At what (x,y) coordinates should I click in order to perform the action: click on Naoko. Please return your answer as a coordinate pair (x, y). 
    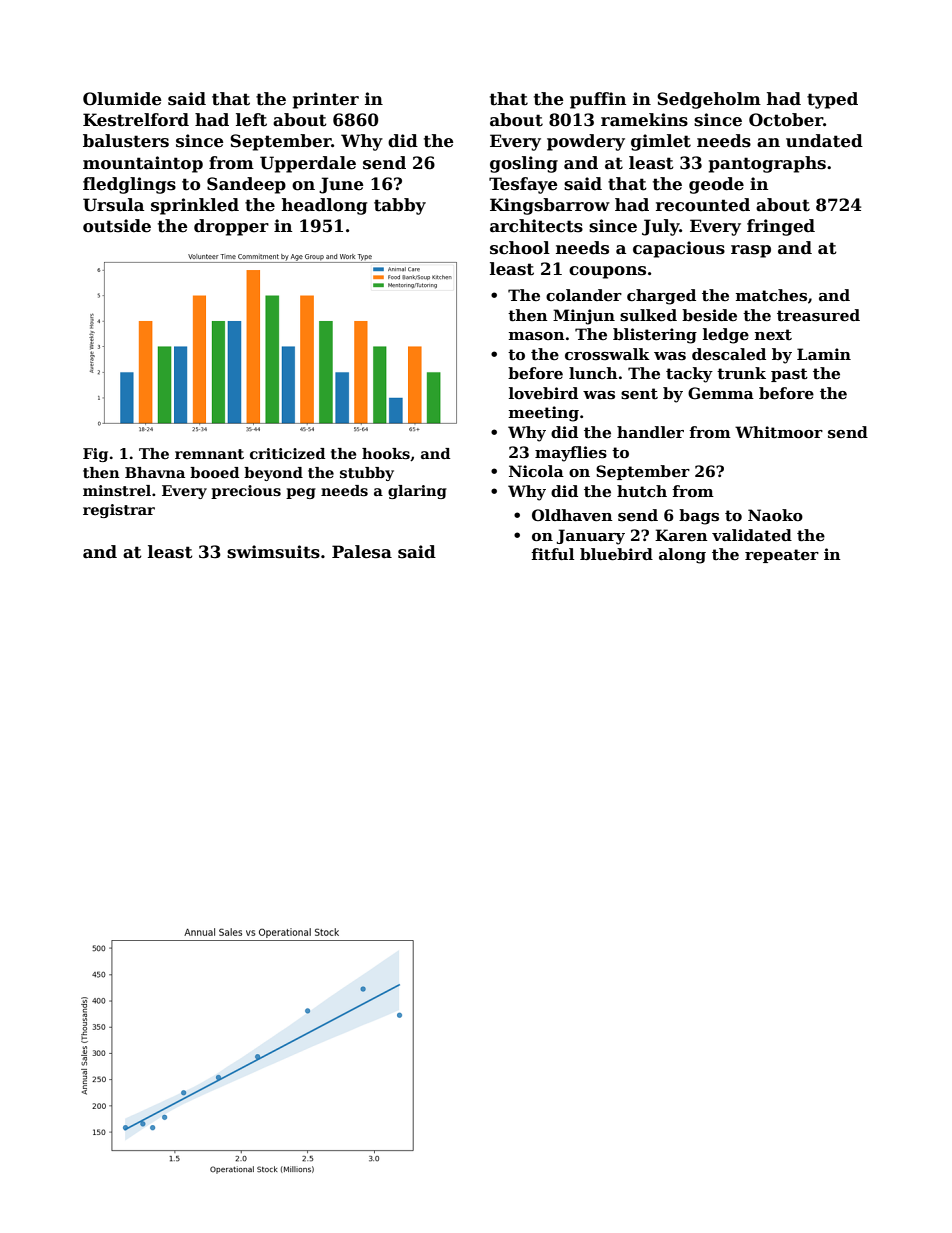
    Looking at the image, I should click on (775, 515).
